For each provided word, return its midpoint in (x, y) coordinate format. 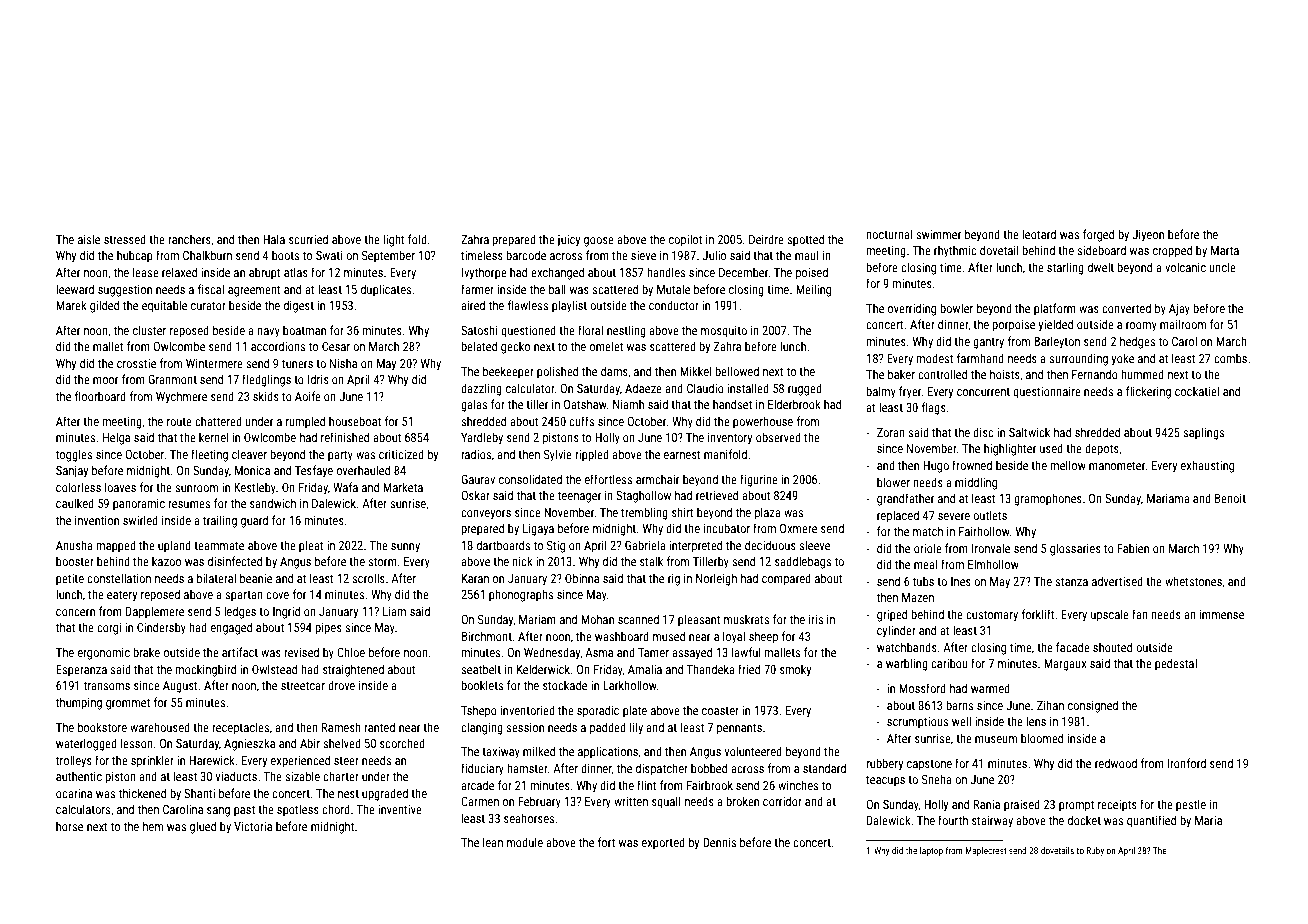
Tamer (653, 652)
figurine (759, 480)
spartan (244, 596)
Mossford (922, 688)
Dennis (719, 842)
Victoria (253, 826)
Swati (329, 255)
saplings (1203, 433)
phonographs (521, 595)
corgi (109, 629)
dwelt (1101, 267)
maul (807, 255)
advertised (1117, 581)
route (179, 422)
